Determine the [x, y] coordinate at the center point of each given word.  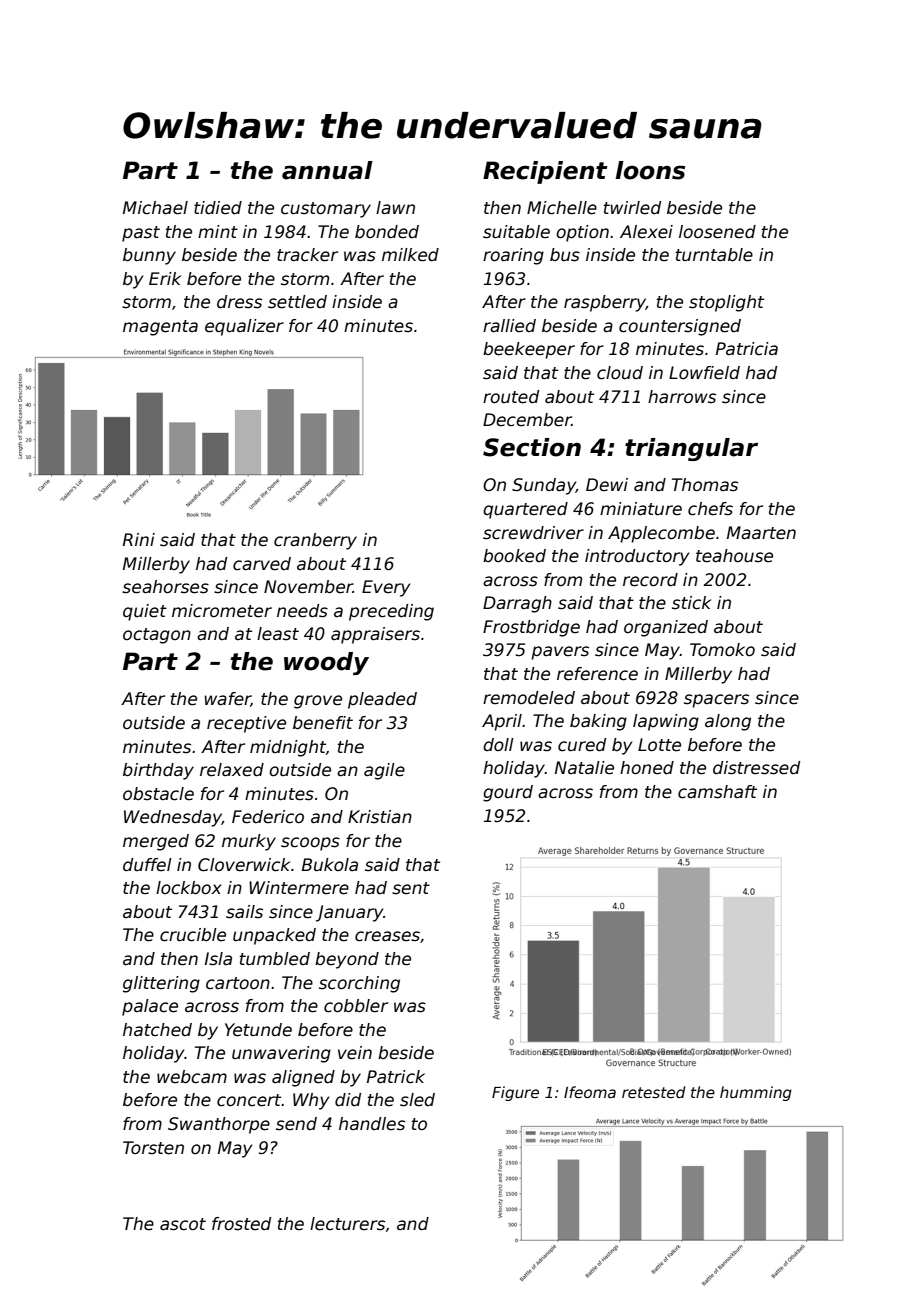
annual [327, 170]
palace [150, 1007]
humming [756, 1093]
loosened [717, 232]
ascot [183, 1224]
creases [387, 936]
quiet [145, 612]
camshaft [717, 792]
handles [372, 1124]
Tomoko [722, 650]
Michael [155, 208]
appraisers [375, 635]
